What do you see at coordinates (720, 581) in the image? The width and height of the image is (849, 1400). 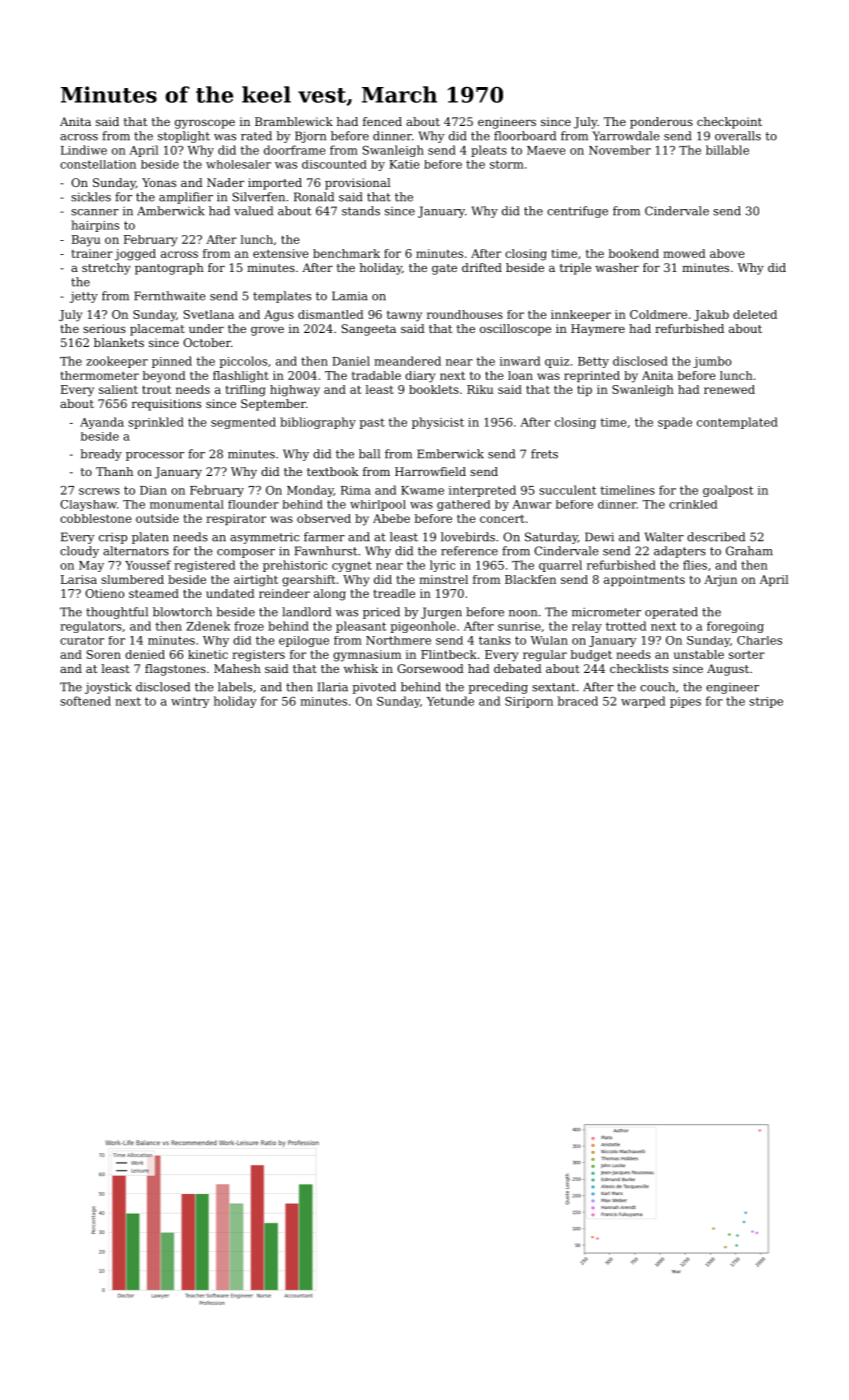 I see `Arjun` at bounding box center [720, 581].
